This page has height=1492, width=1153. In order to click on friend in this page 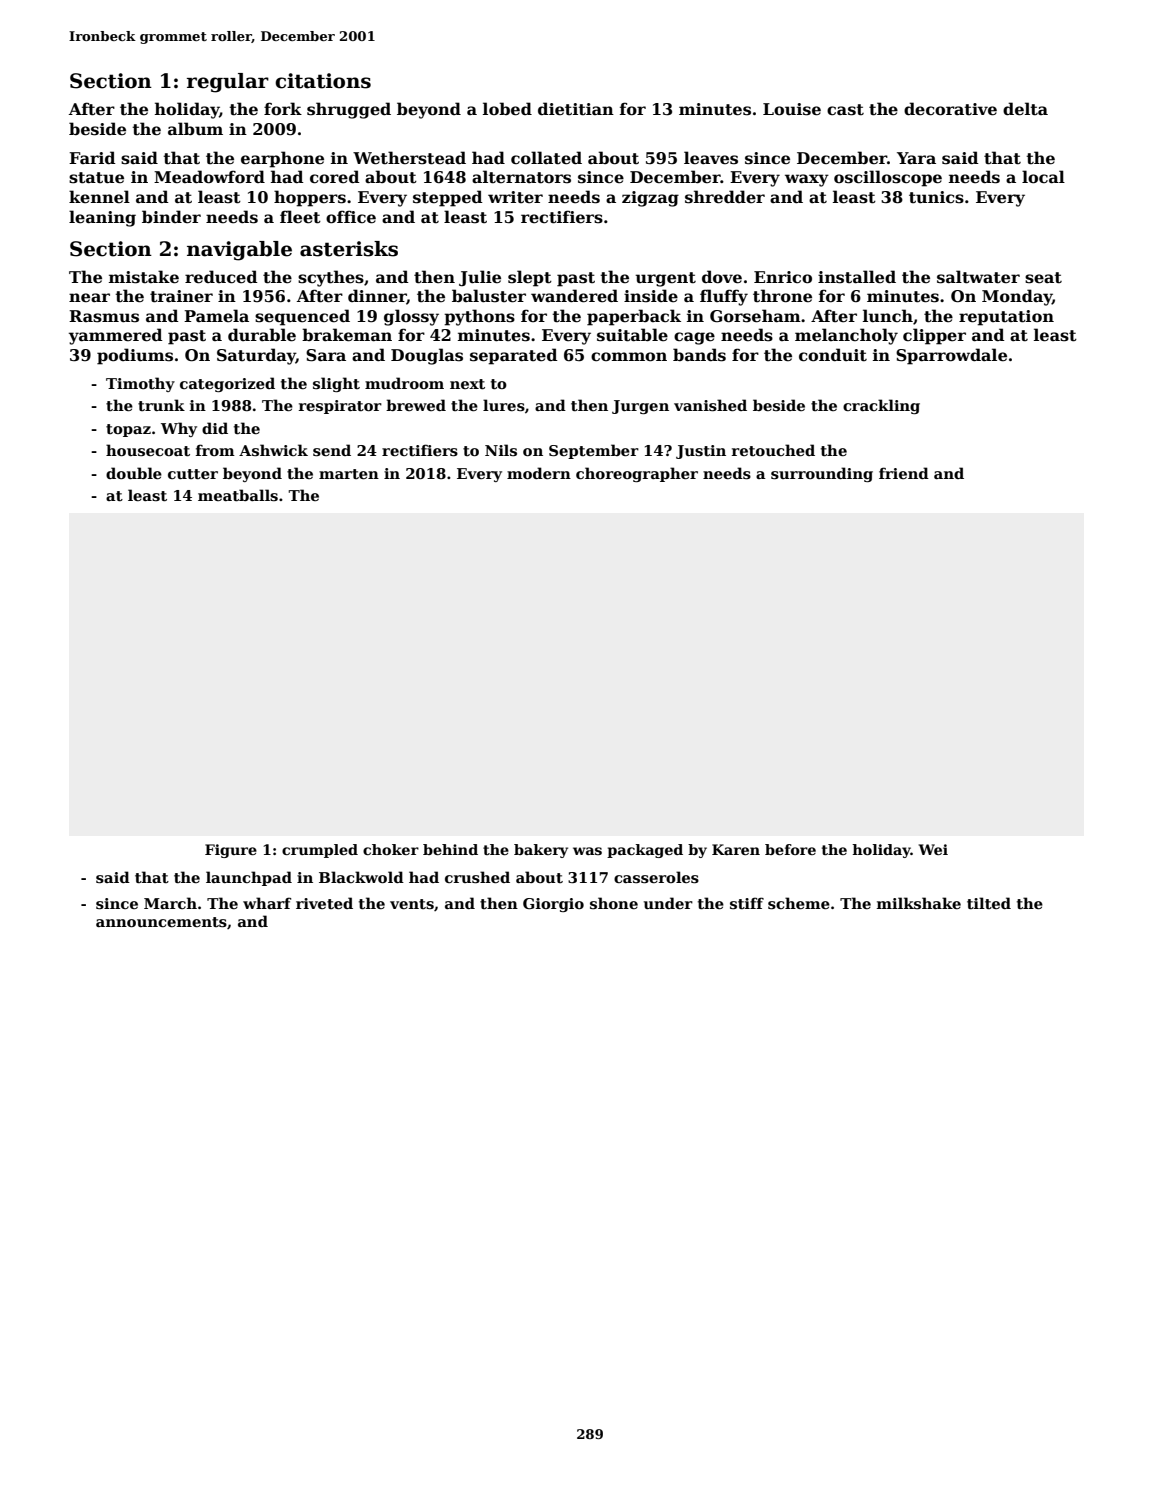, I will do `click(904, 473)`.
